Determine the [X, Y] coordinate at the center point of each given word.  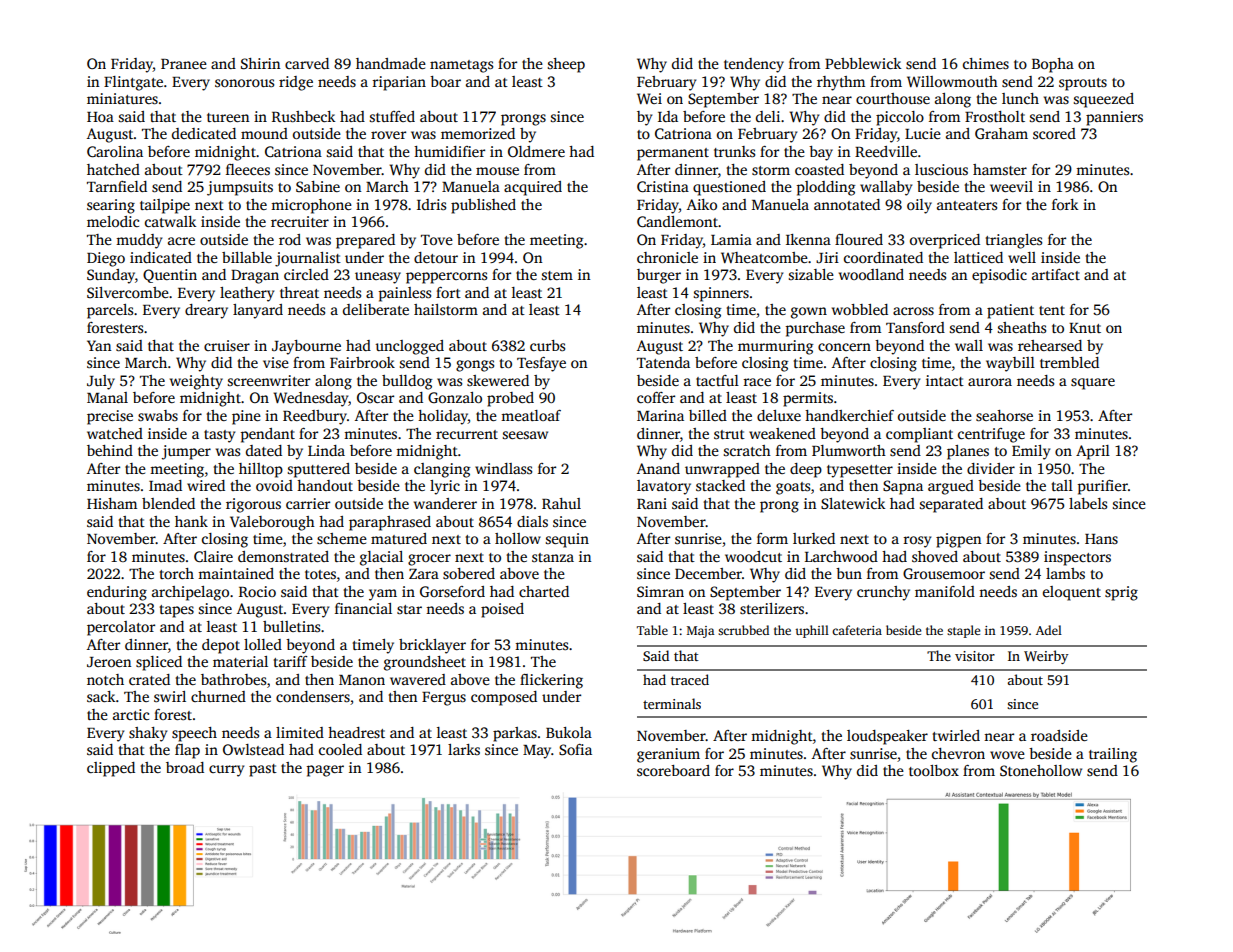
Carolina [115, 151]
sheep [566, 65]
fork [1065, 204]
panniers [1114, 118]
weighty [196, 382]
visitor [975, 656]
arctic [131, 714]
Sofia [575, 749]
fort [448, 292]
